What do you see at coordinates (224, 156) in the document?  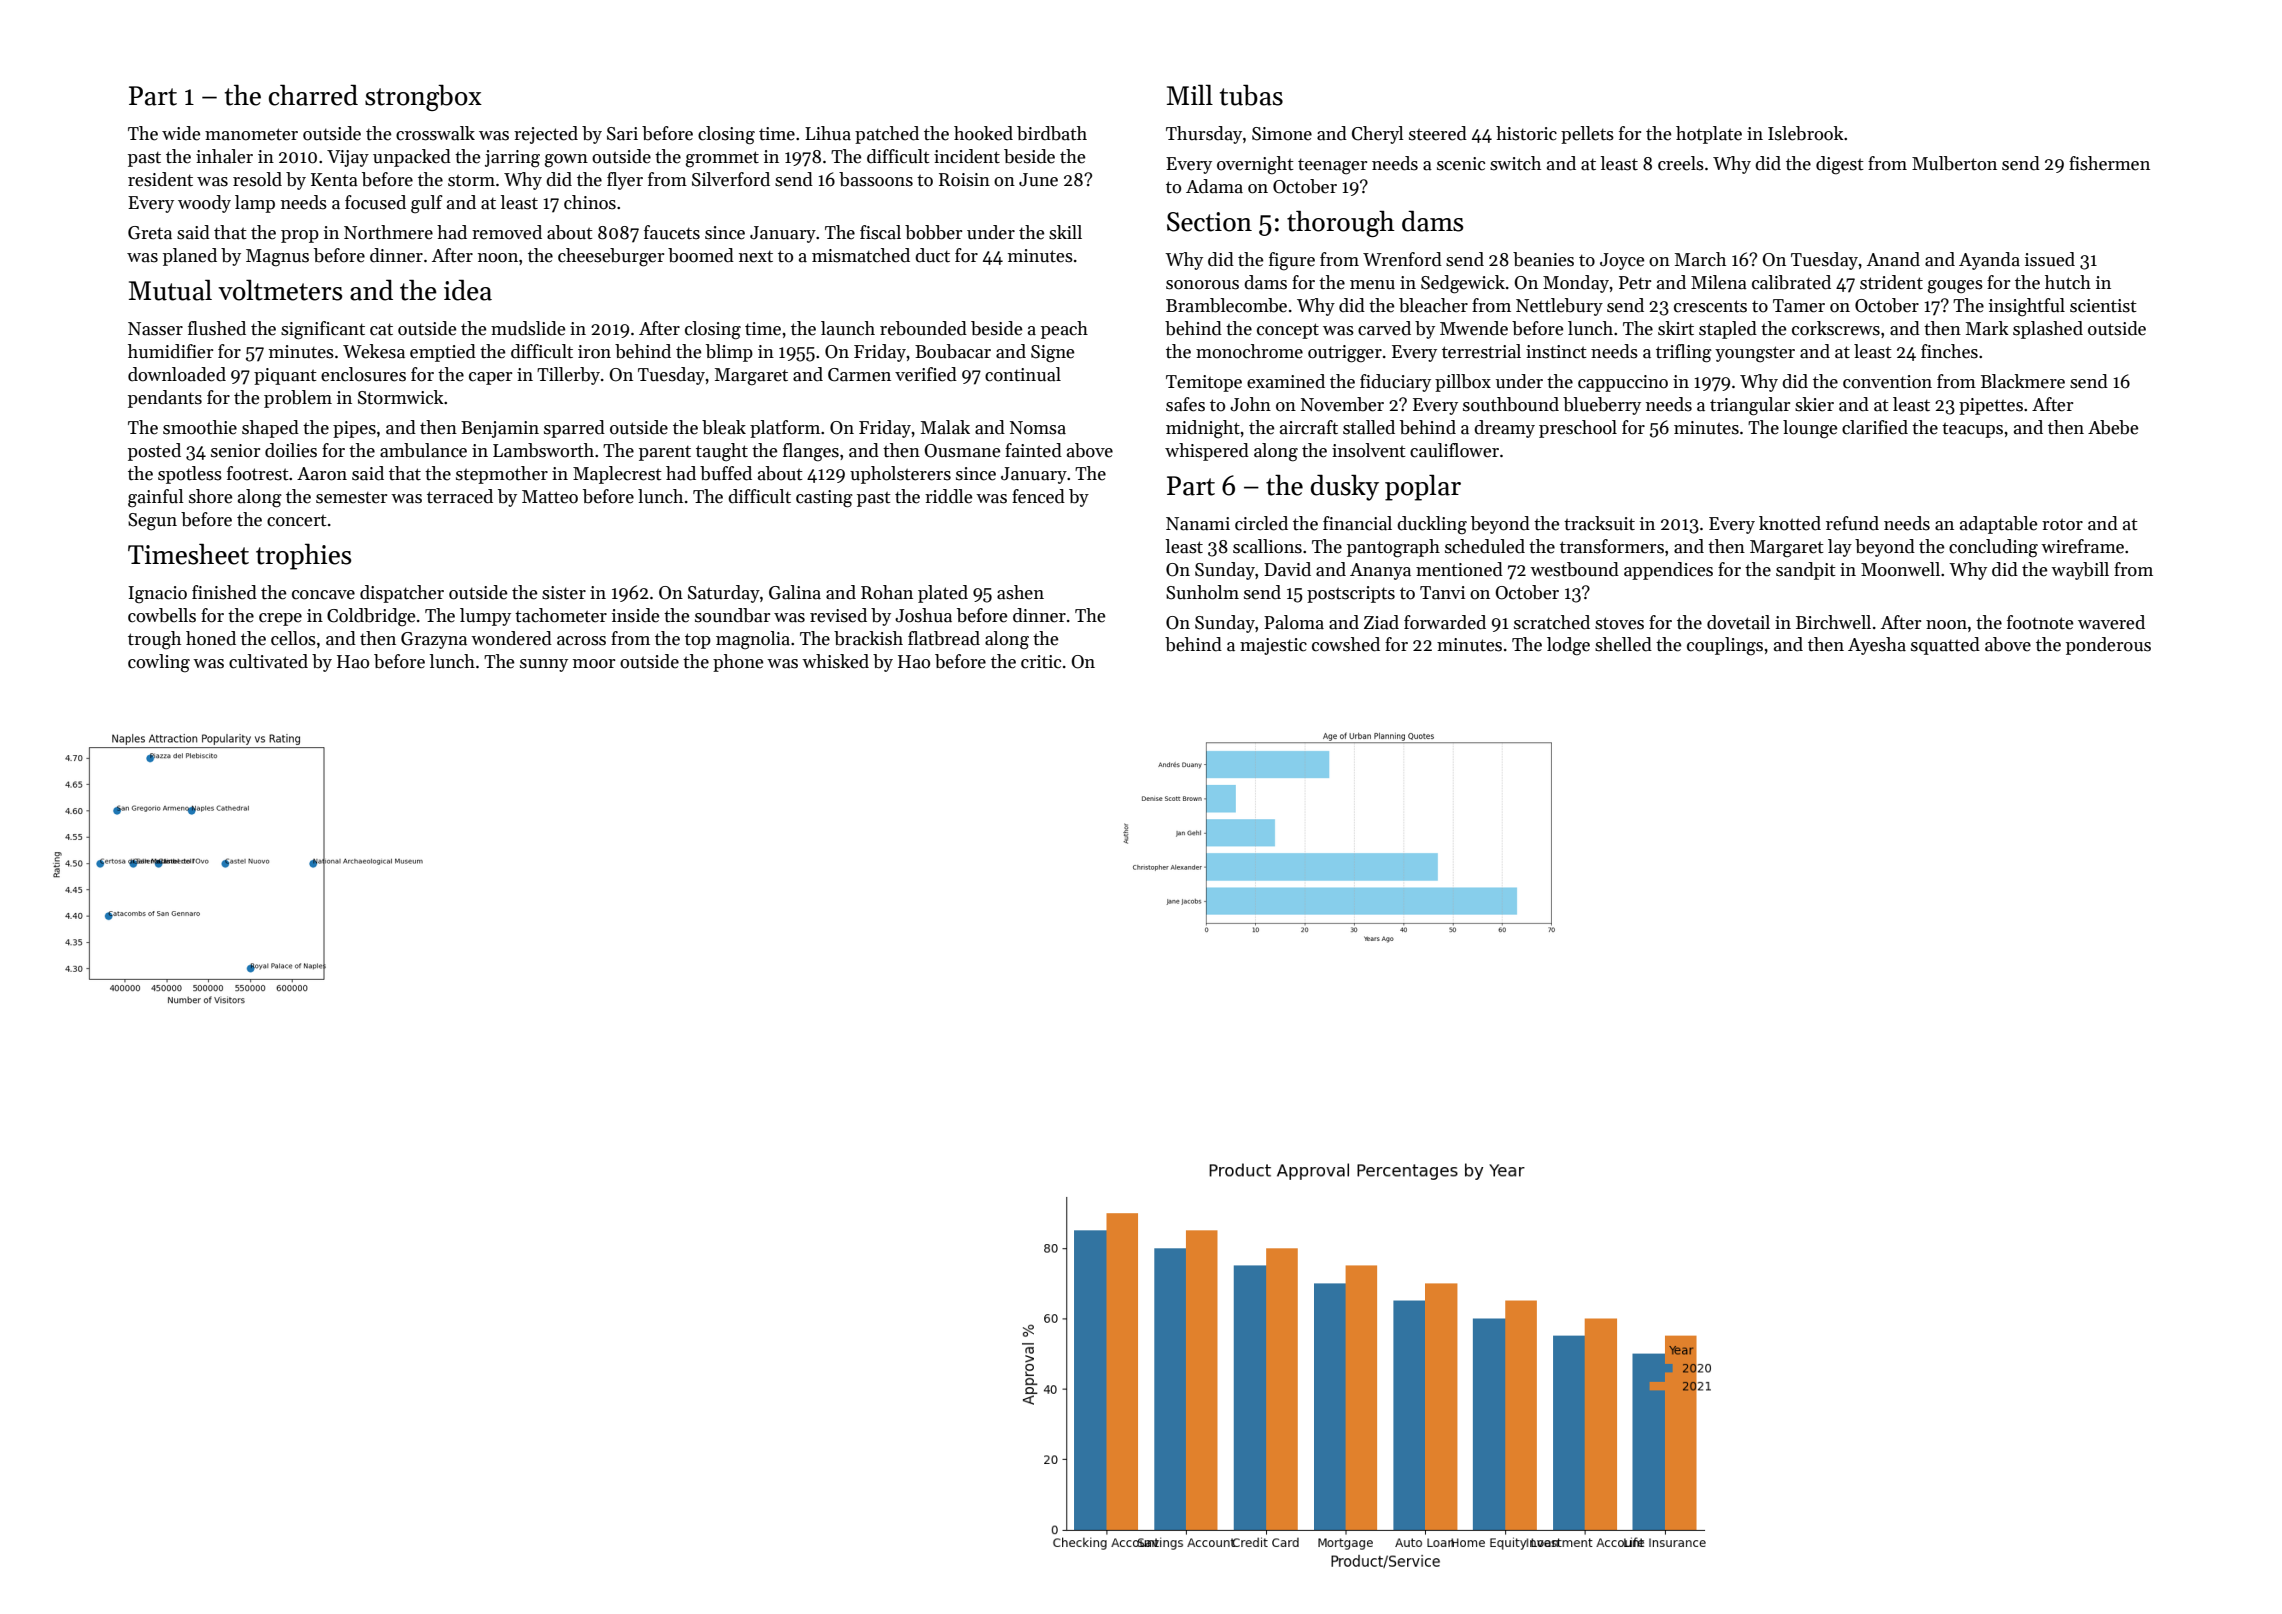 I see `inhaler` at bounding box center [224, 156].
